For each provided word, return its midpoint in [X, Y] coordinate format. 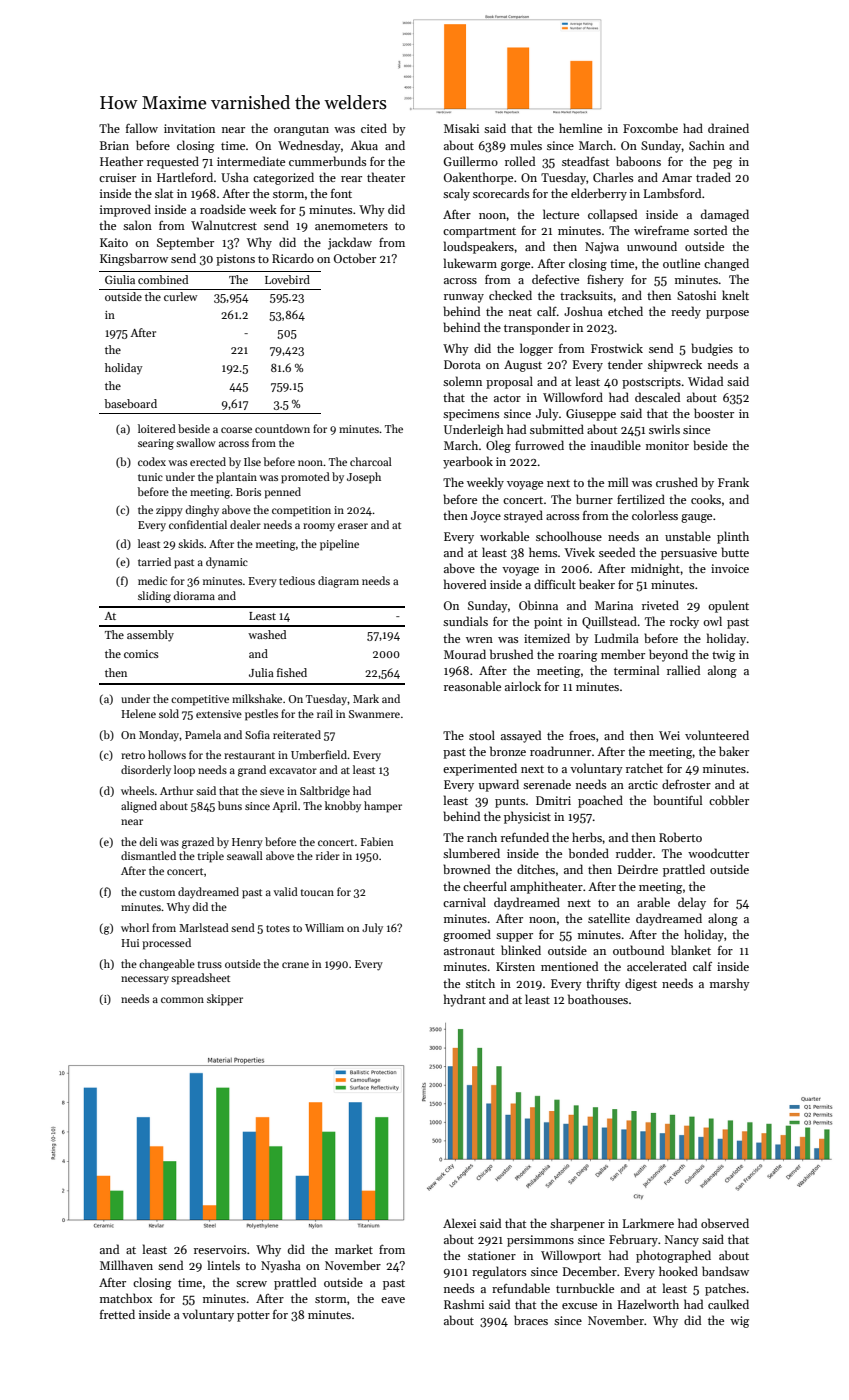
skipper [225, 1000]
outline [681, 263]
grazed [198, 843]
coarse [236, 430]
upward [499, 785]
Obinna [538, 605]
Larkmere [648, 1223]
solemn [462, 381]
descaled [657, 397]
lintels [224, 1265]
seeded [617, 552]
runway [464, 298]
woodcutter [718, 853]
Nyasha [281, 1266]
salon [137, 225]
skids [191, 543]
